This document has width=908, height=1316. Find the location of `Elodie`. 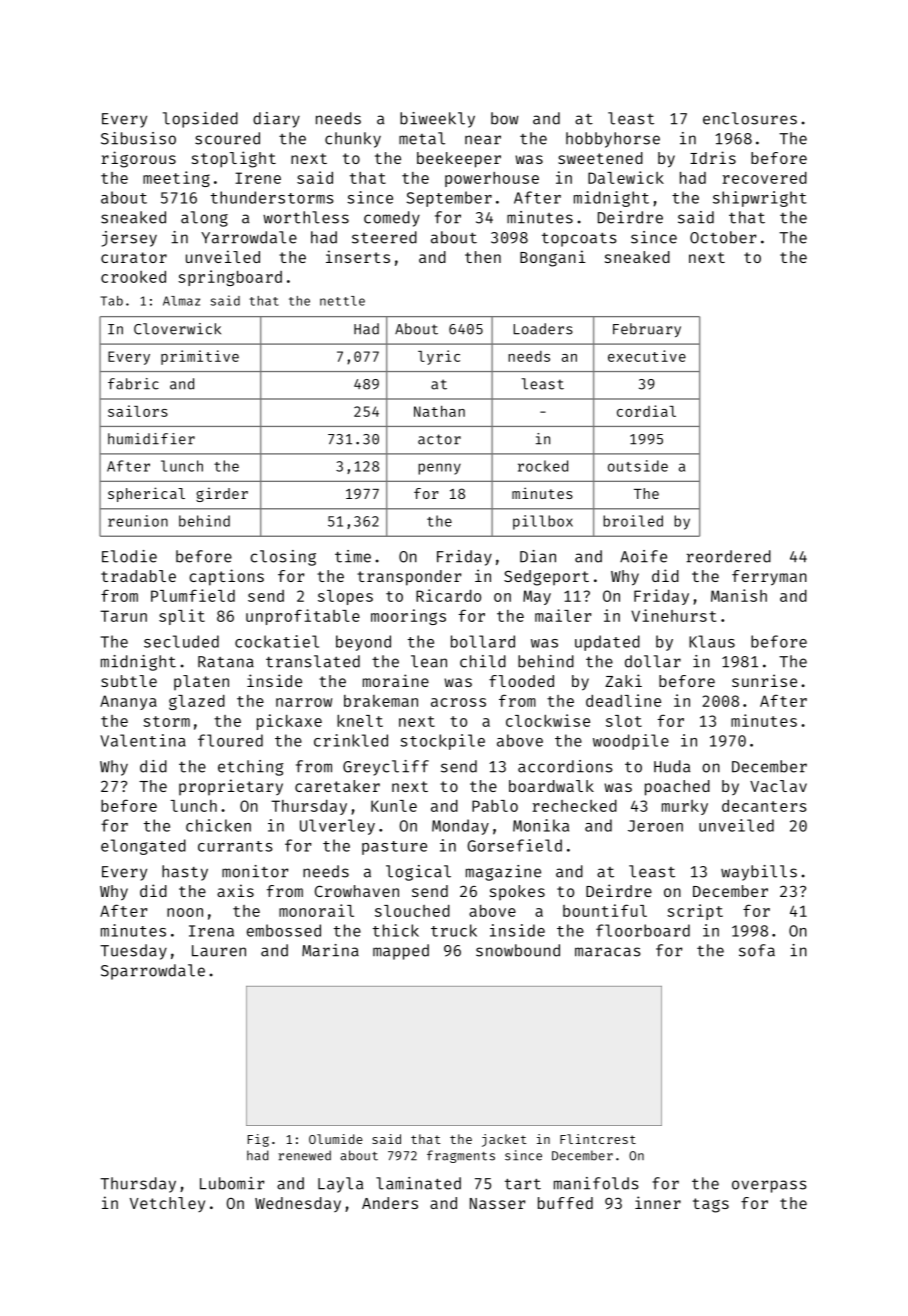

Elodie is located at coordinates (129, 556).
